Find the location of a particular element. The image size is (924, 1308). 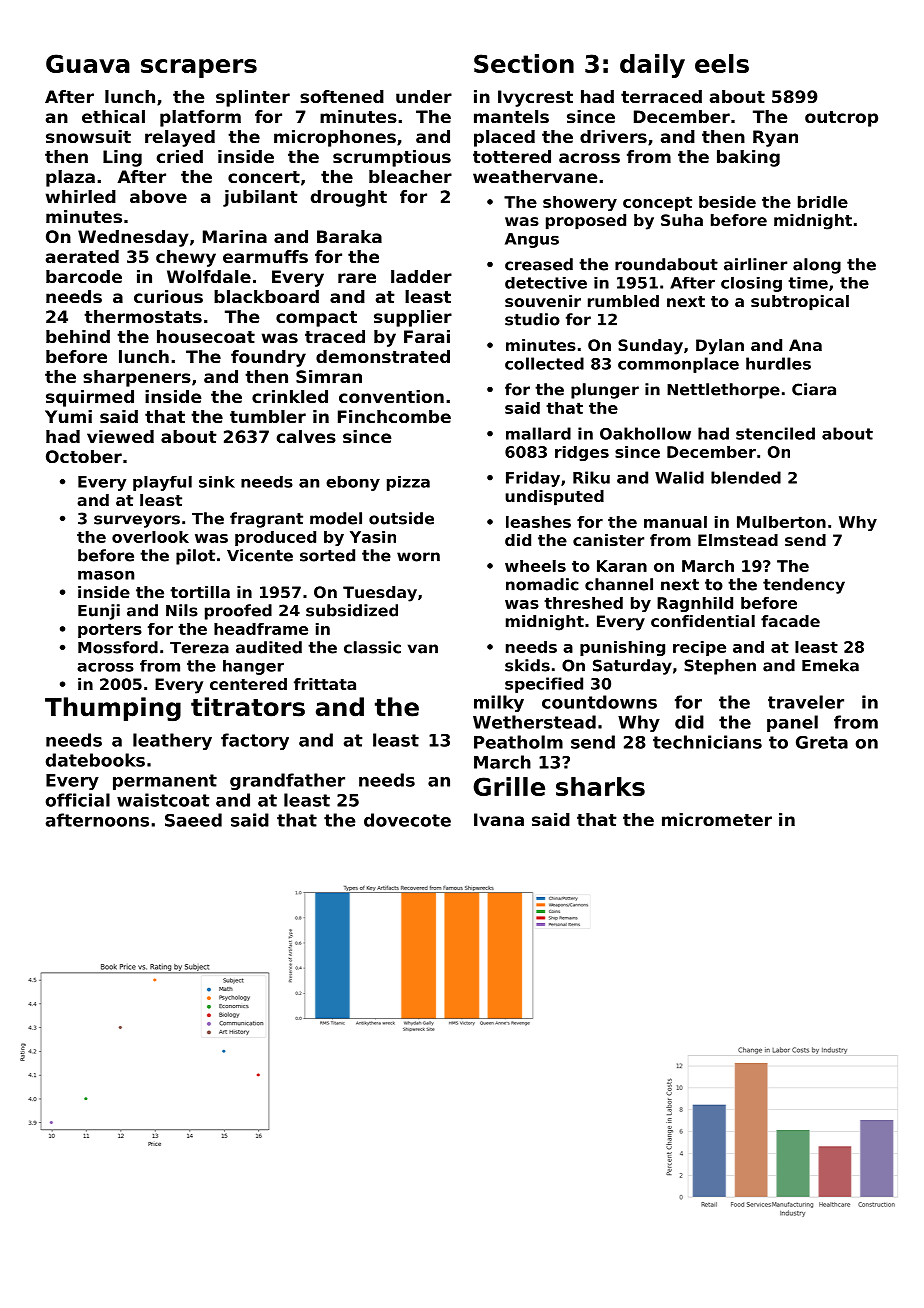

splinter is located at coordinates (253, 98).
